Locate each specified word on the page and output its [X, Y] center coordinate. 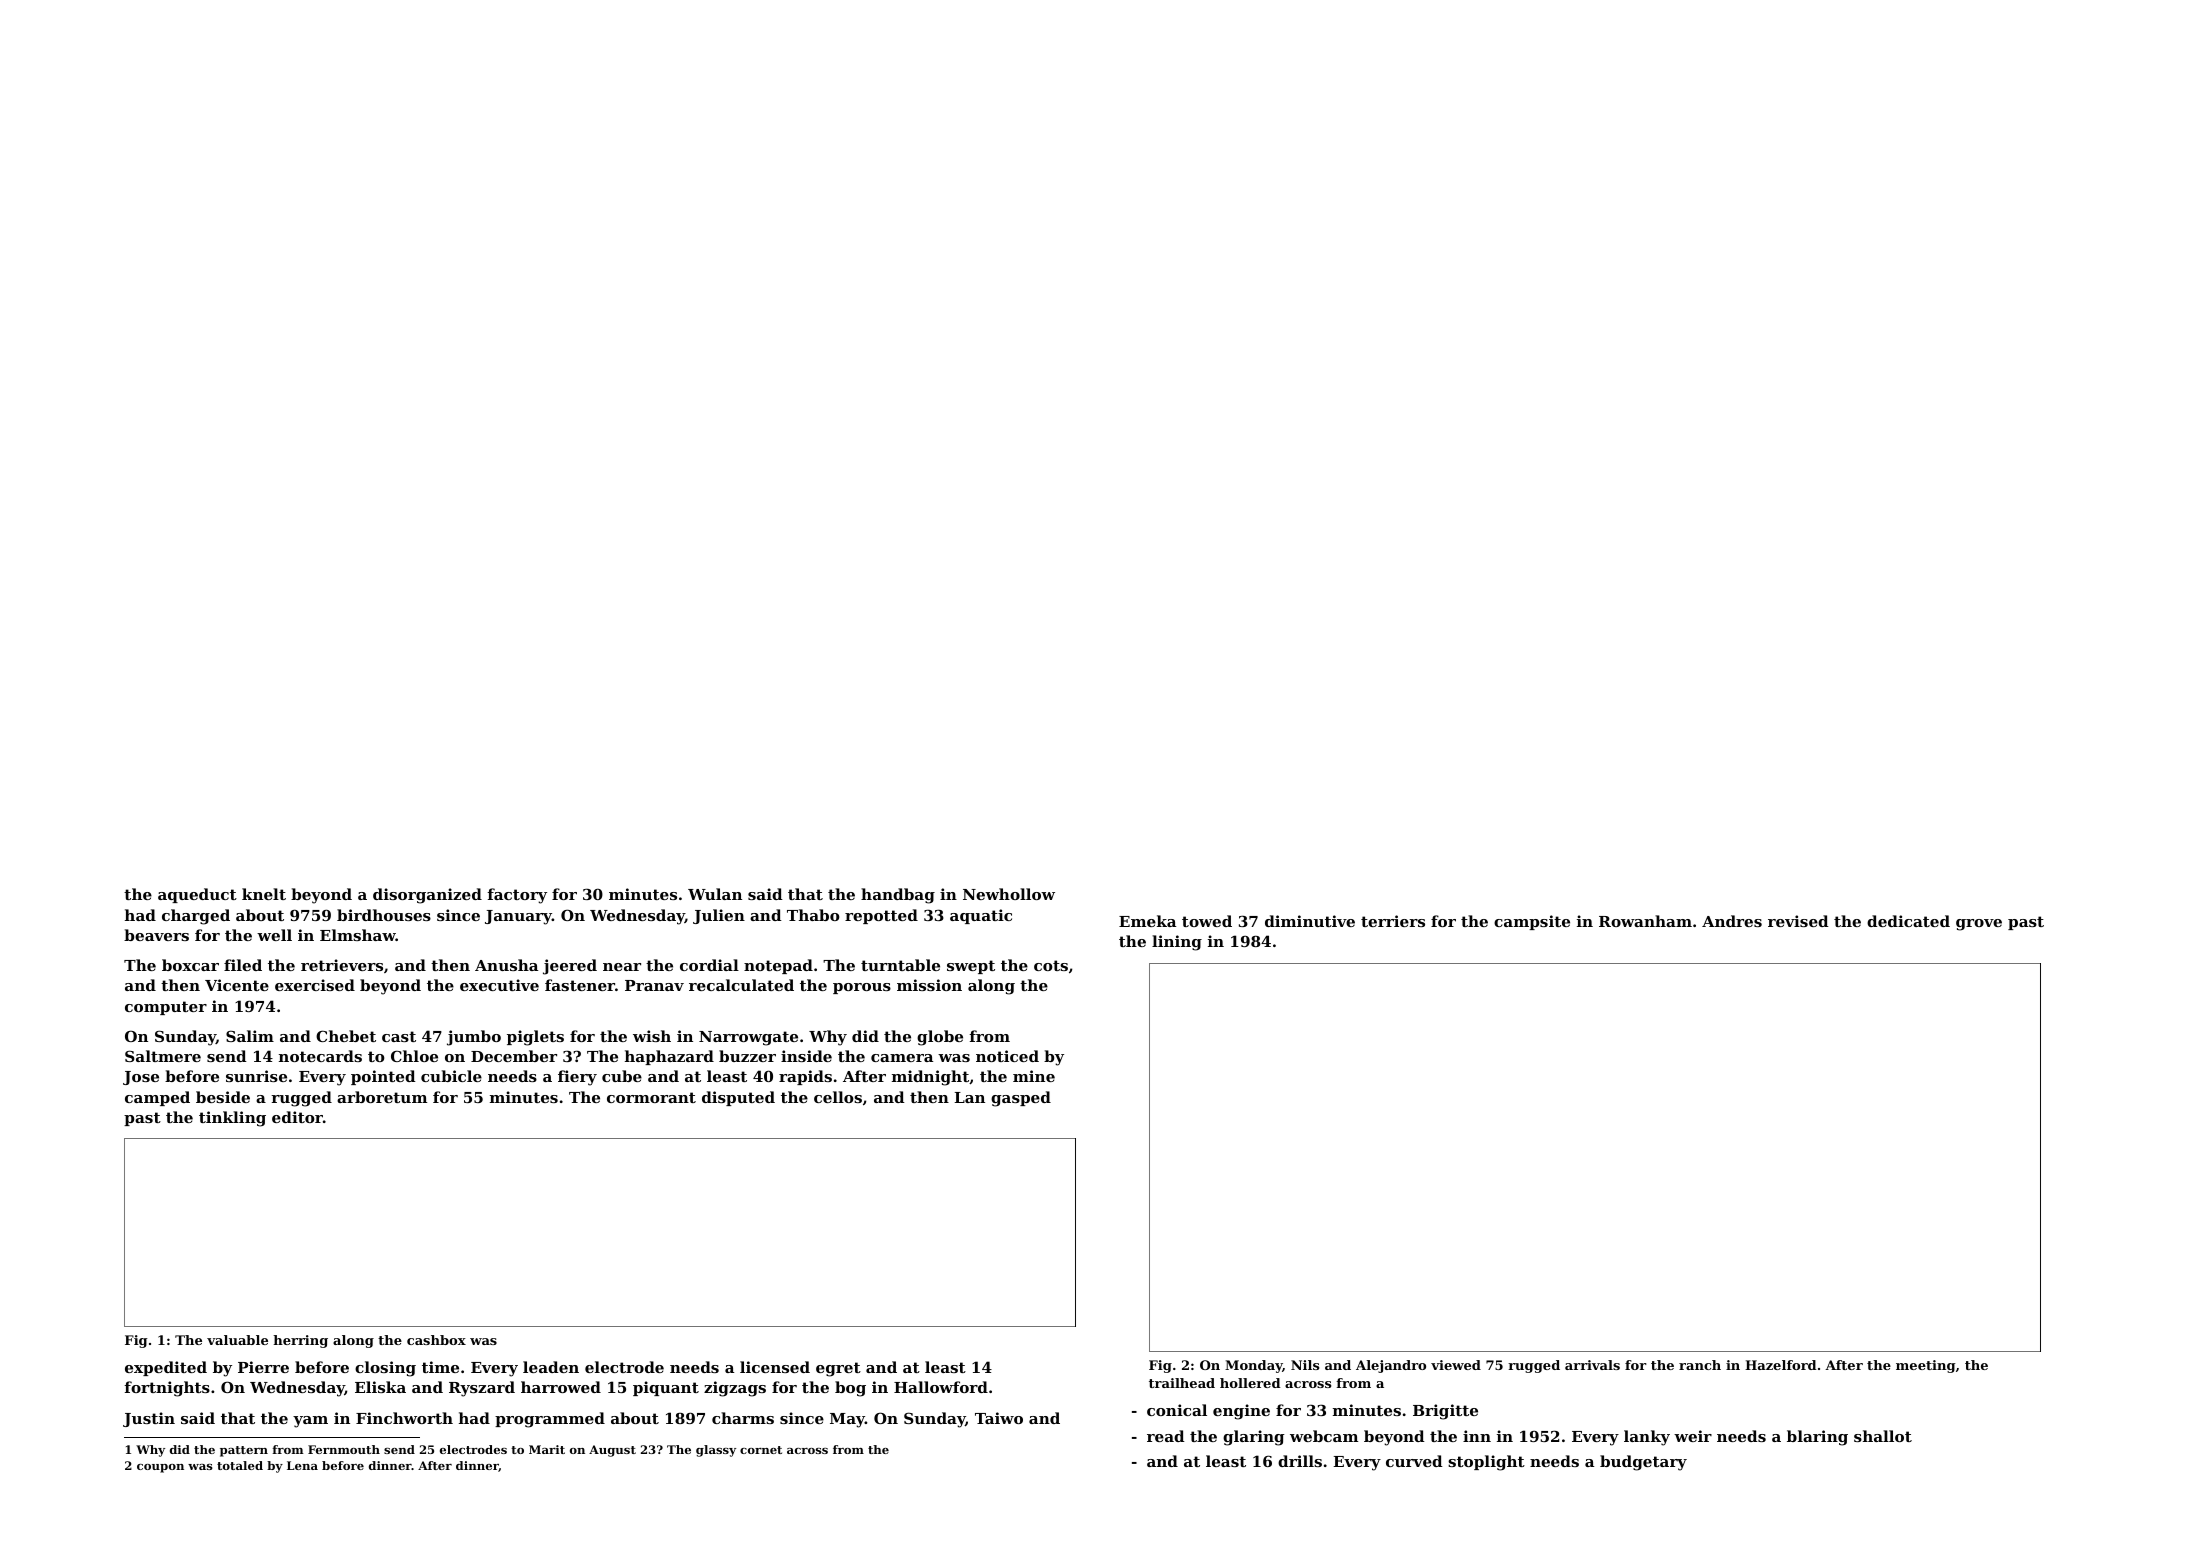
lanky [1647, 1438]
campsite [1532, 922]
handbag [898, 896]
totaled [240, 1465]
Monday [1254, 1366]
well [274, 935]
